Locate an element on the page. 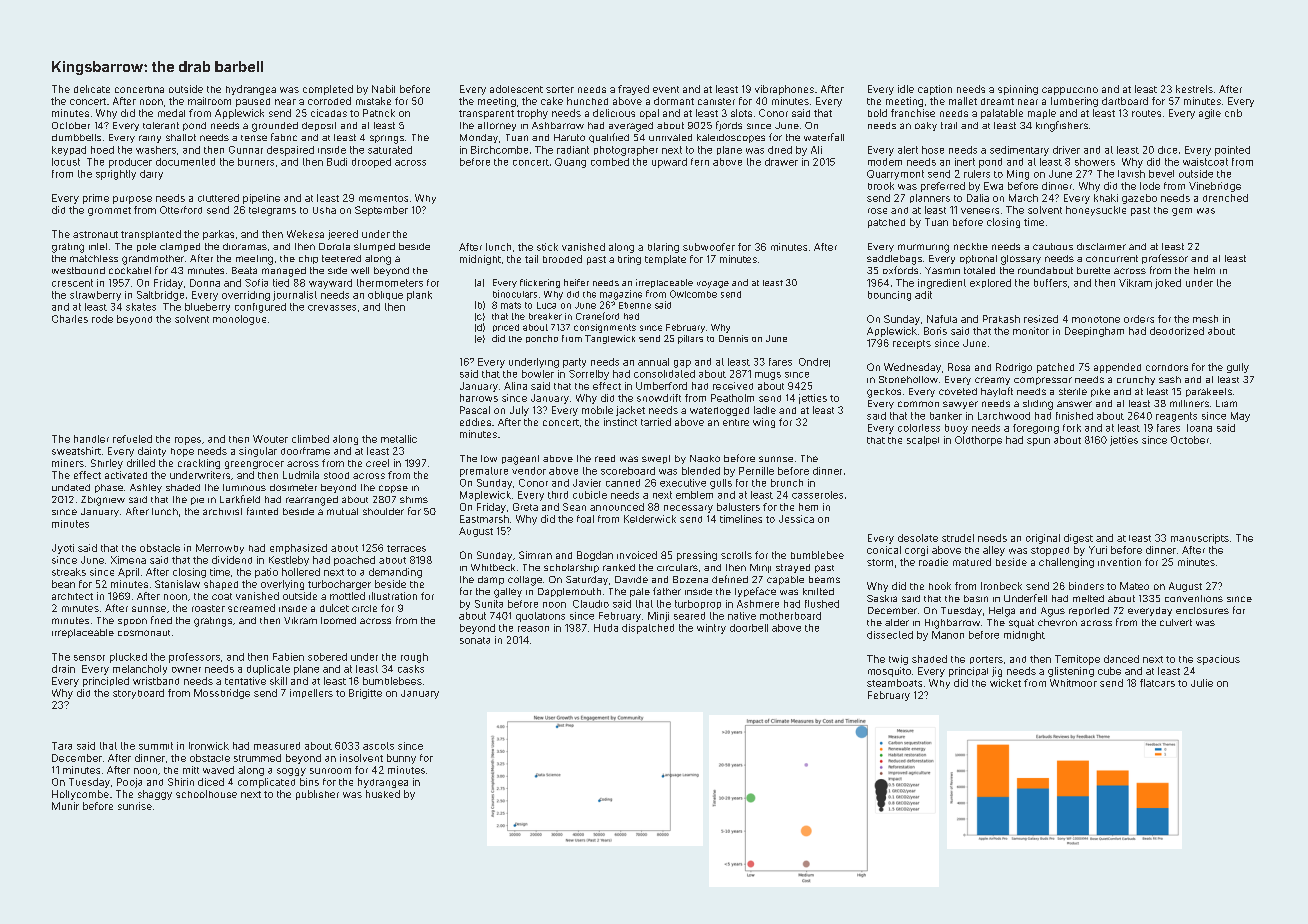 The image size is (1308, 924). screamed is located at coordinates (251, 608).
